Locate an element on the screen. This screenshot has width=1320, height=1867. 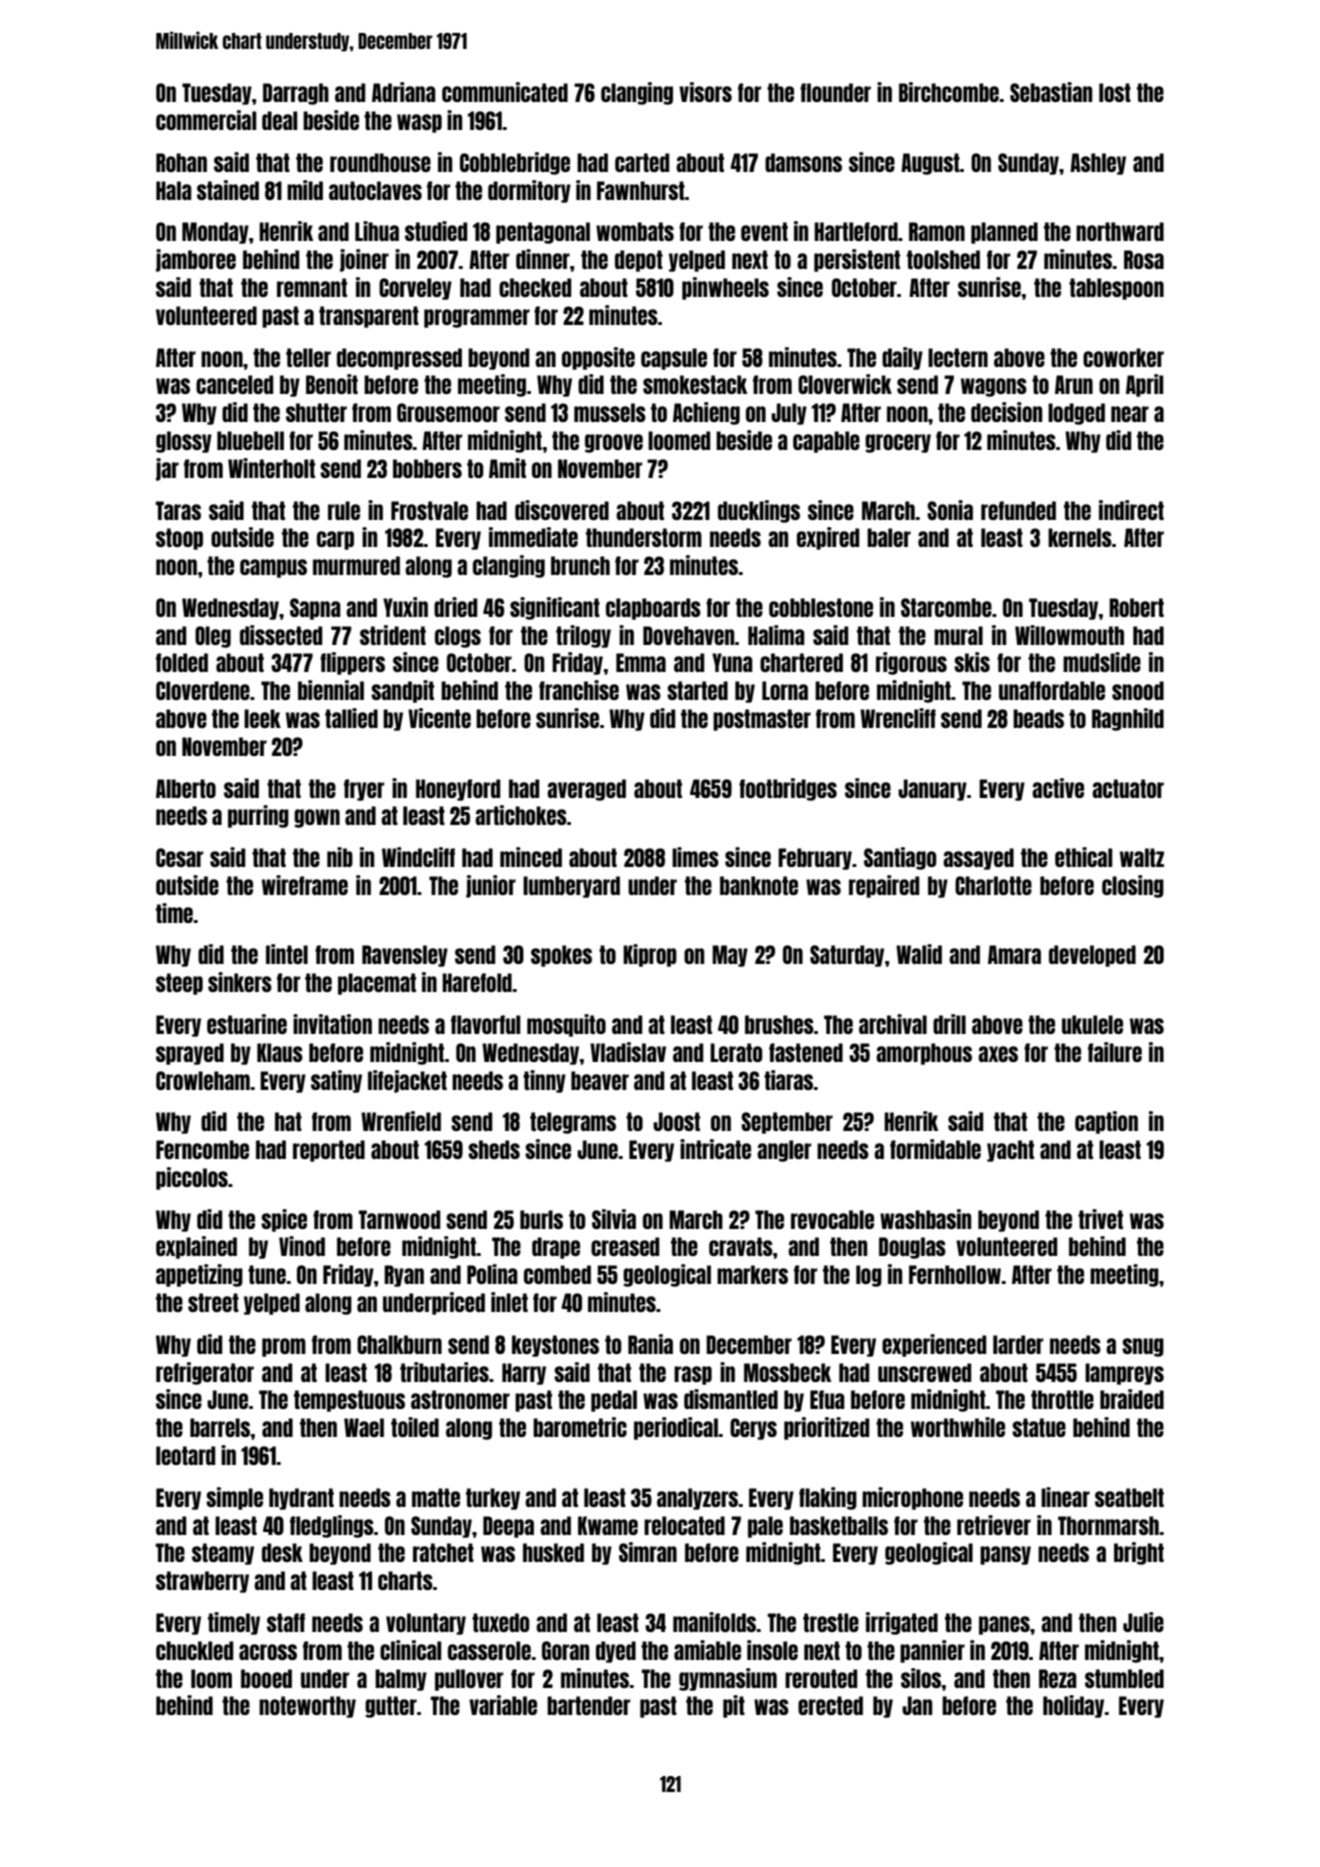
ducklings is located at coordinates (759, 511).
